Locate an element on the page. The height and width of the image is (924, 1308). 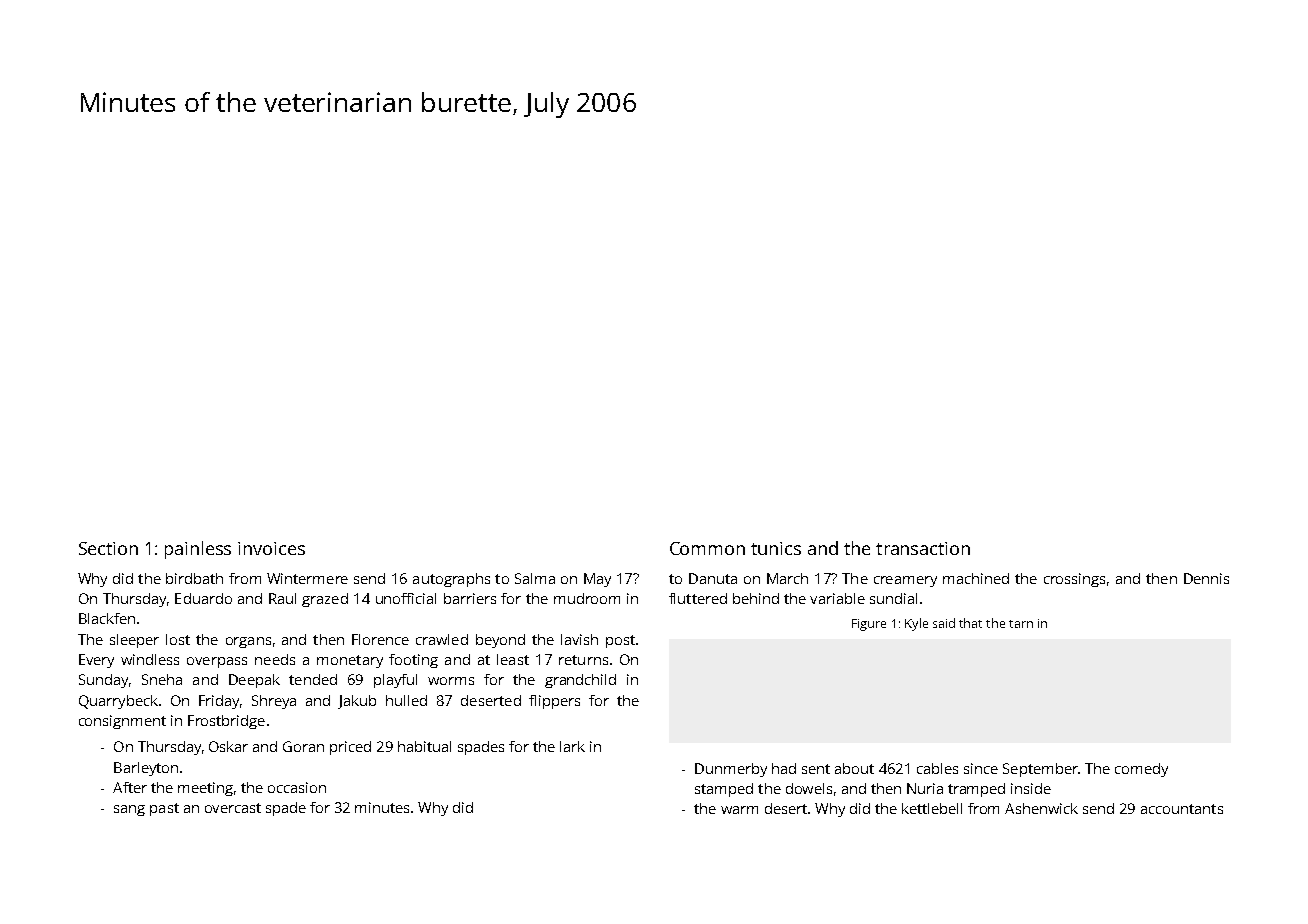
September is located at coordinates (1040, 770).
